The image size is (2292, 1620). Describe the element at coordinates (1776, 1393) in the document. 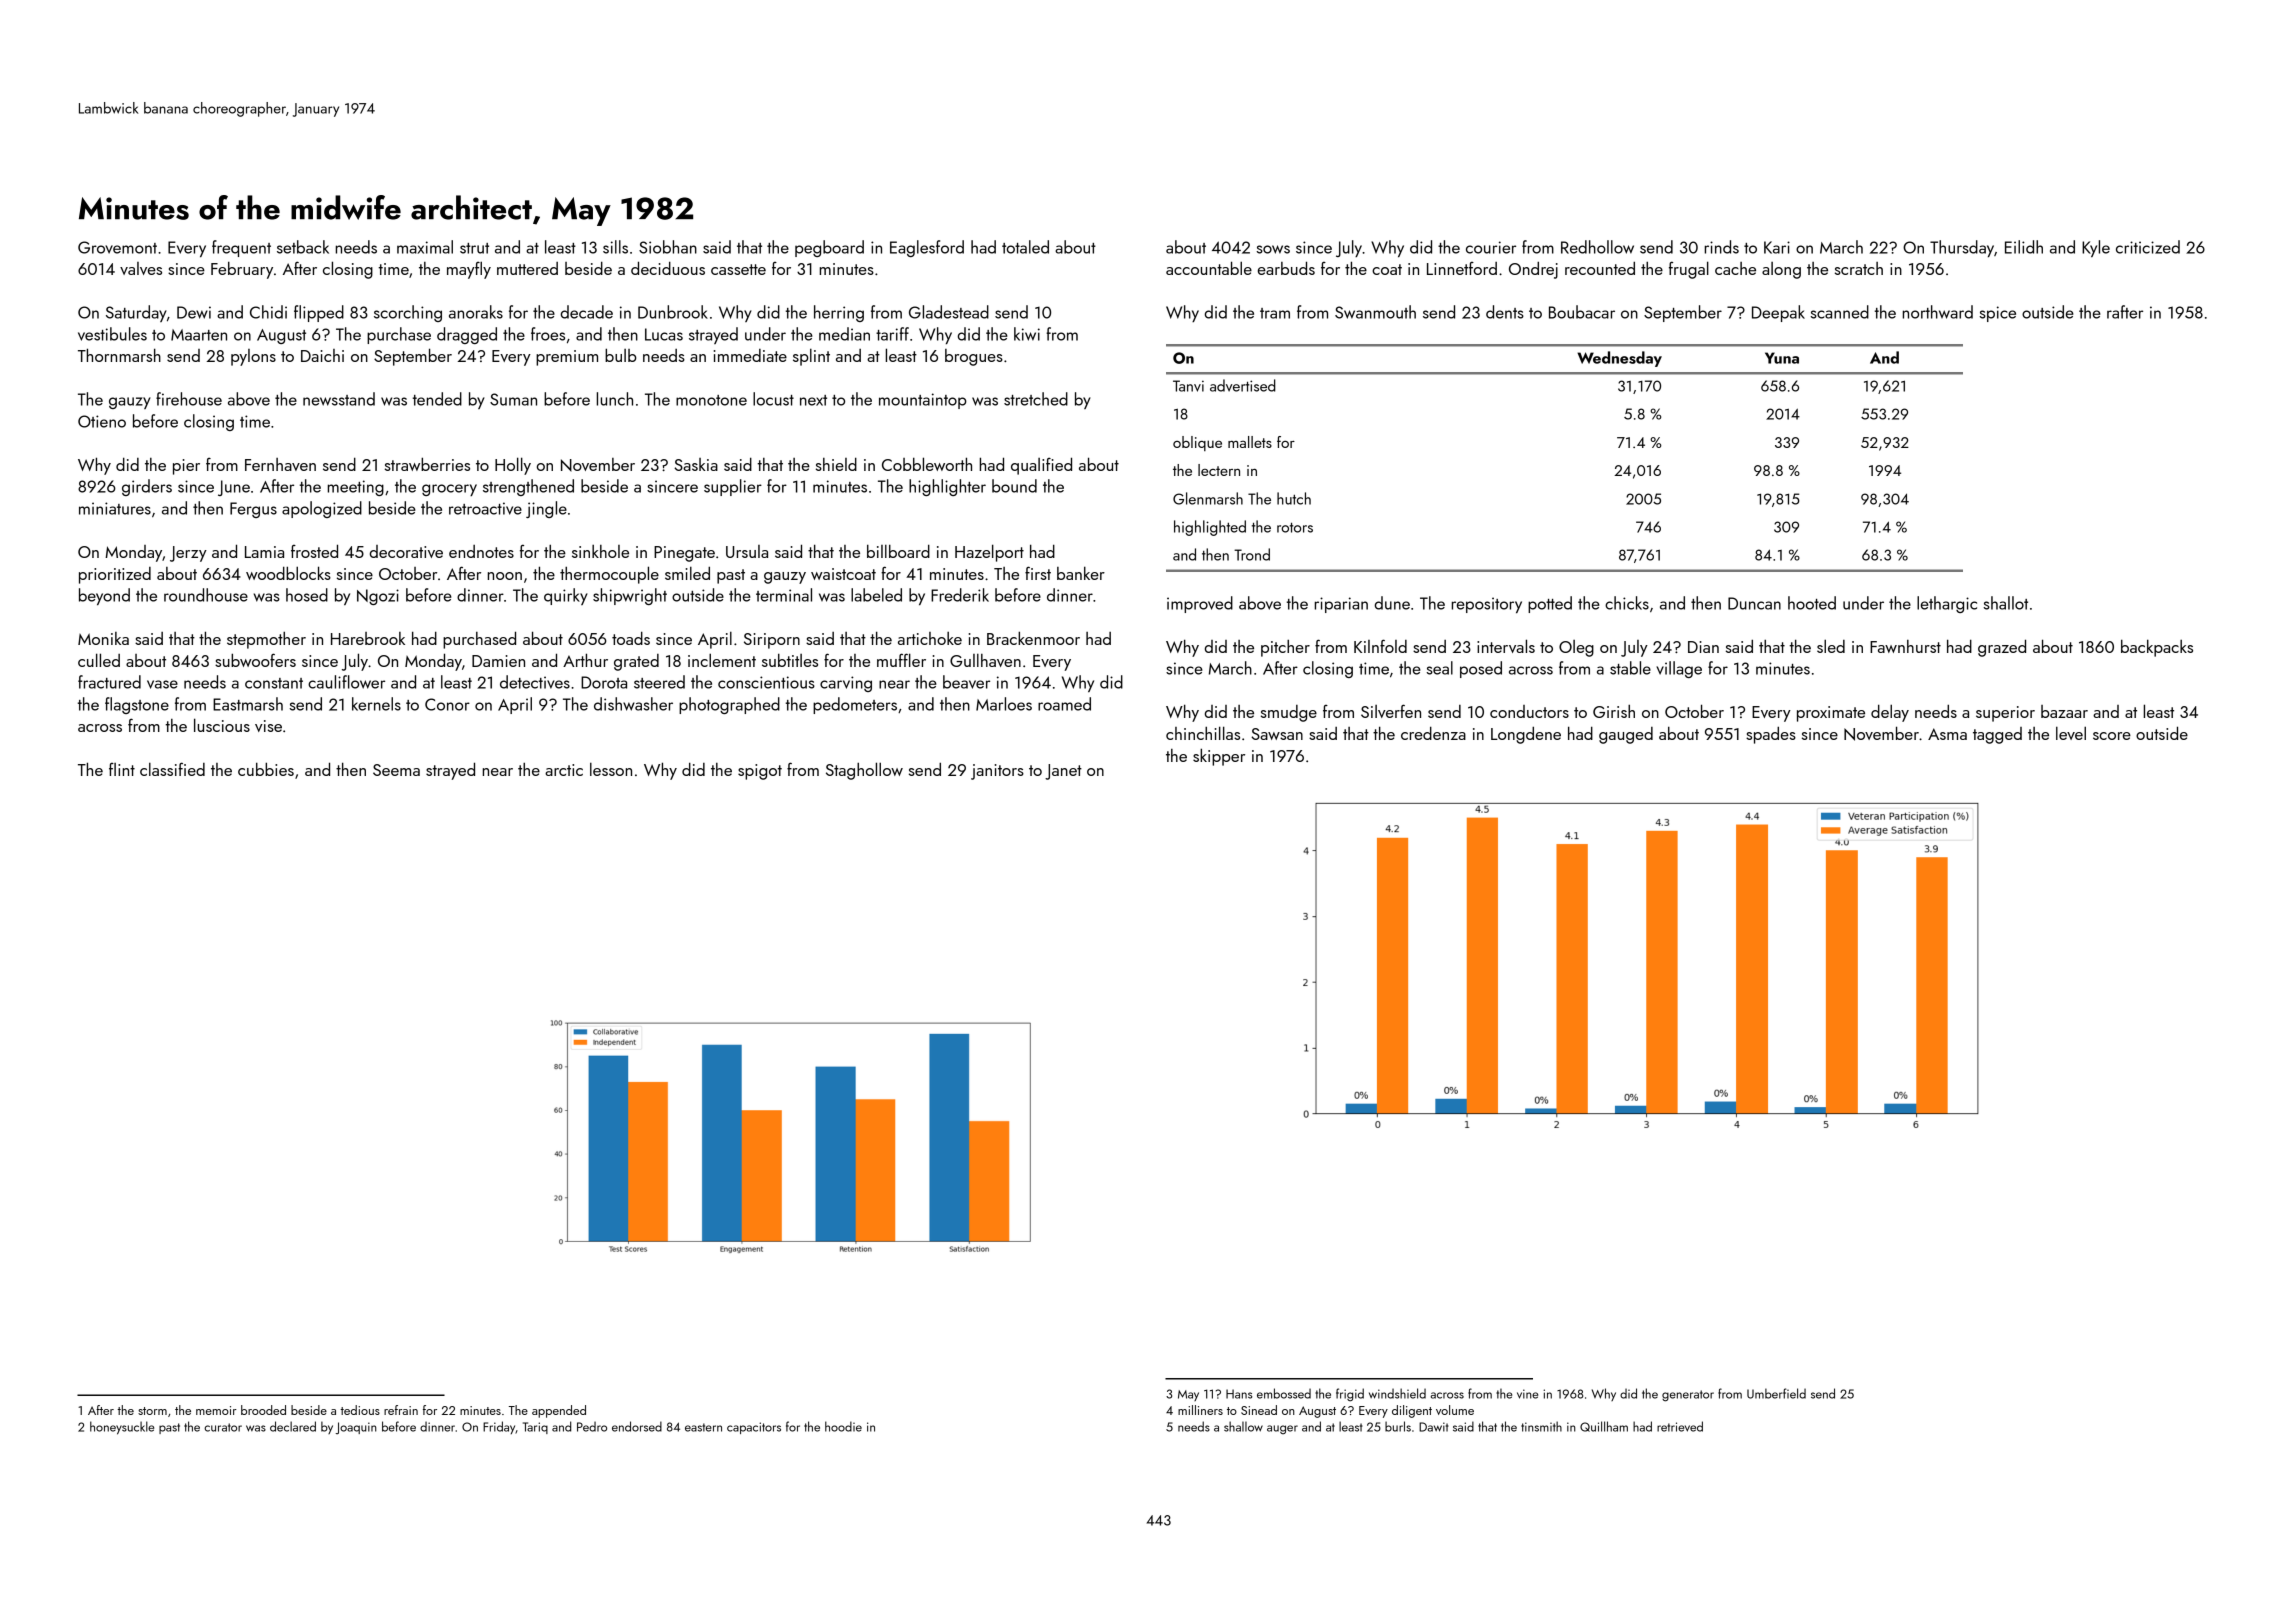

I see `Umberfield` at that location.
